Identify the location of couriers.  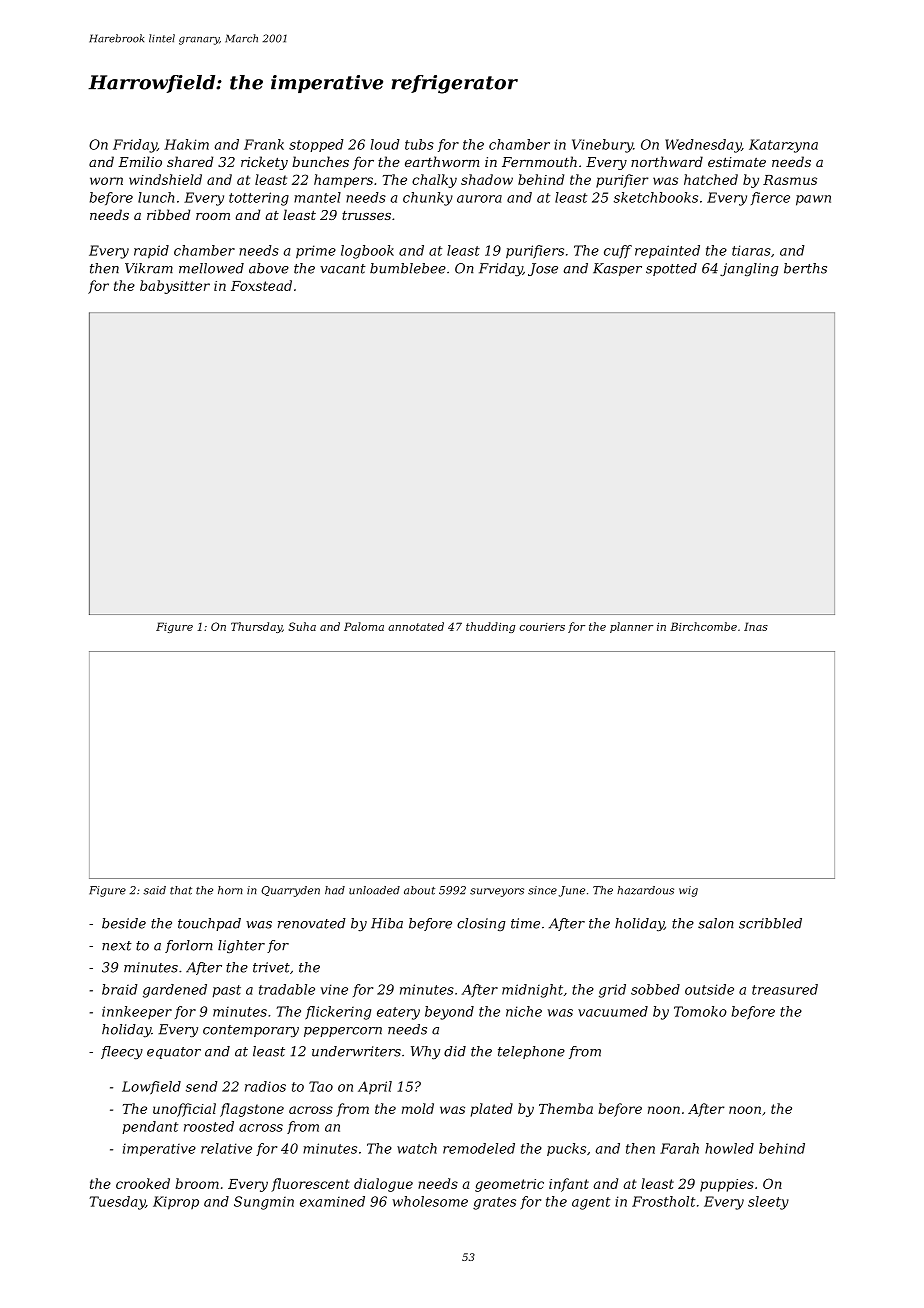
(542, 627).
